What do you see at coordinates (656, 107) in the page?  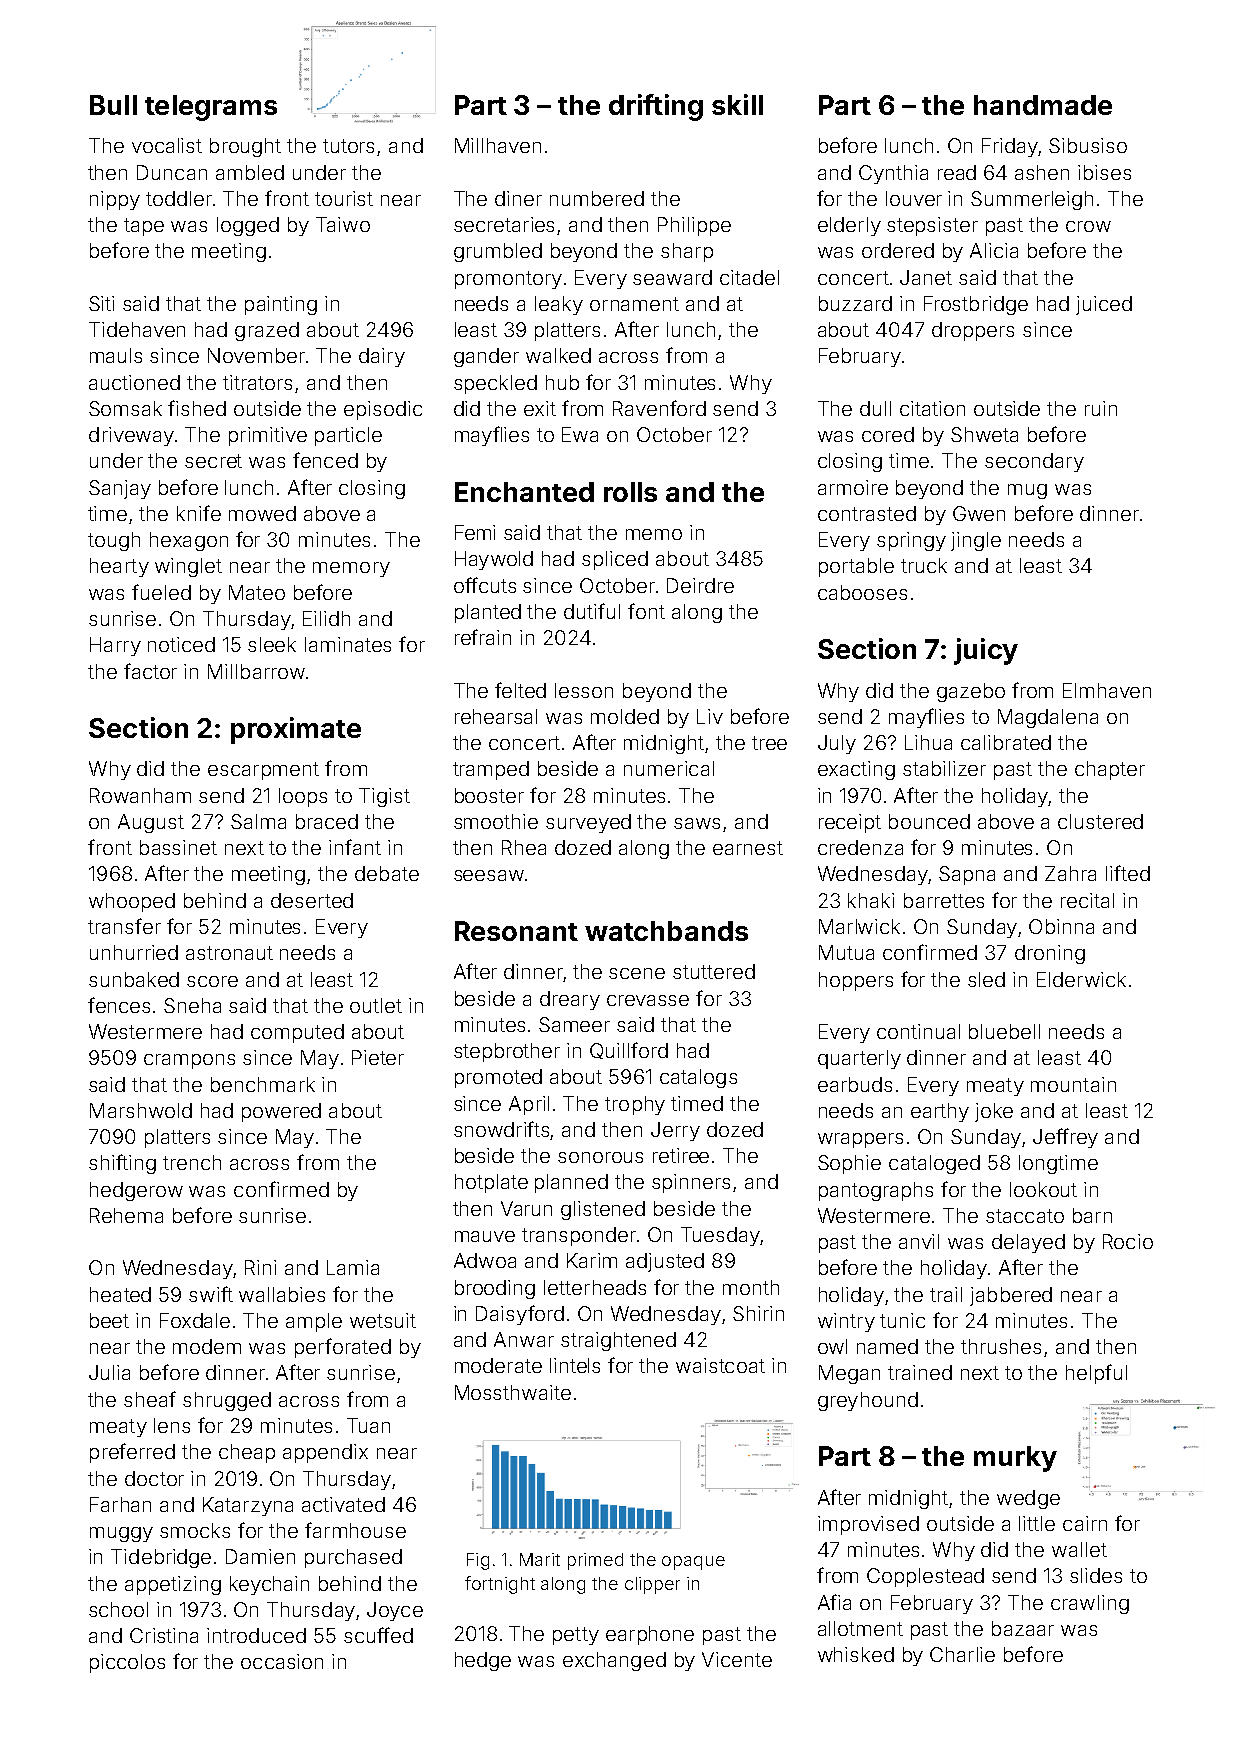 I see `drifting` at bounding box center [656, 107].
